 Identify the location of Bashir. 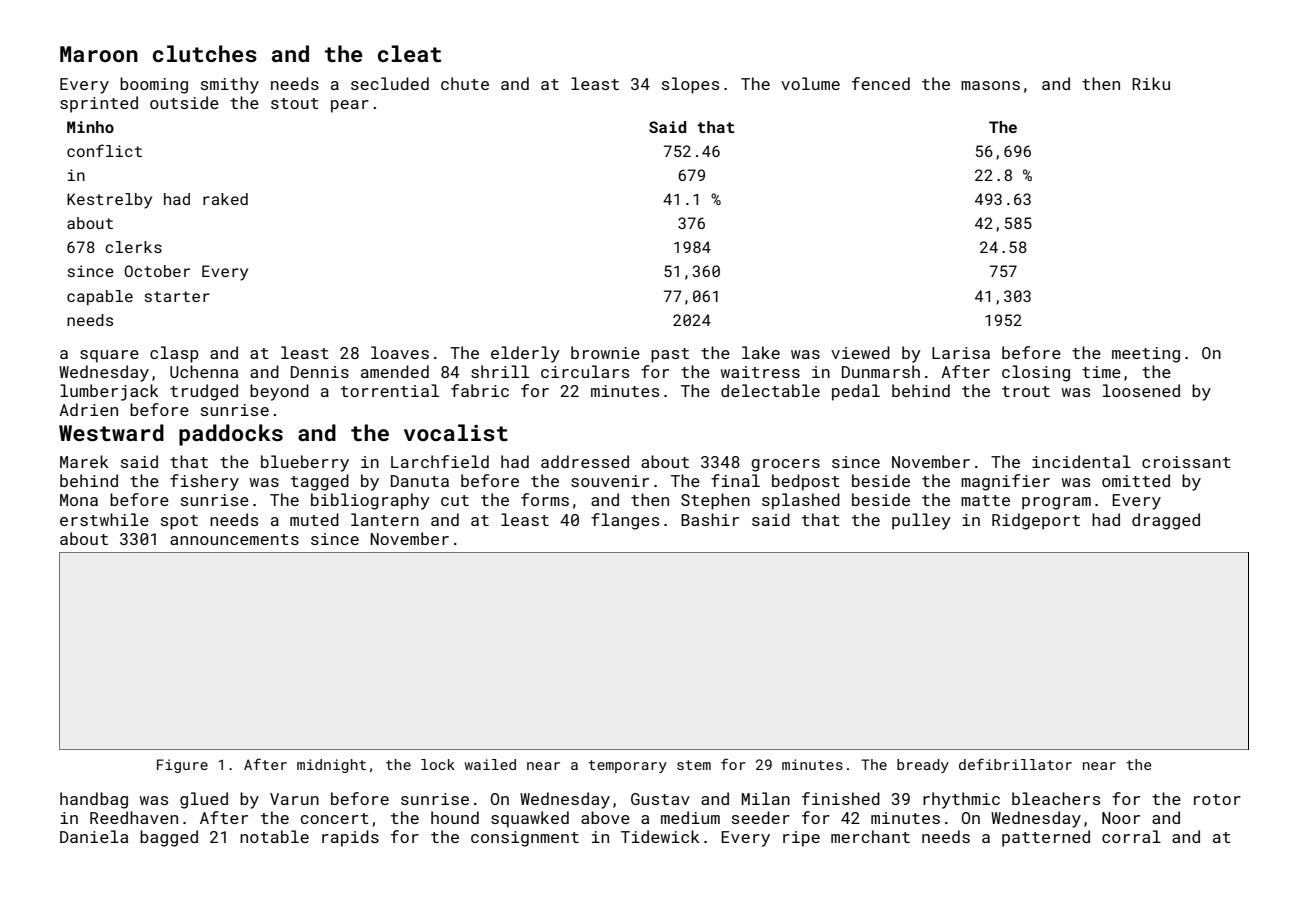
(710, 519).
